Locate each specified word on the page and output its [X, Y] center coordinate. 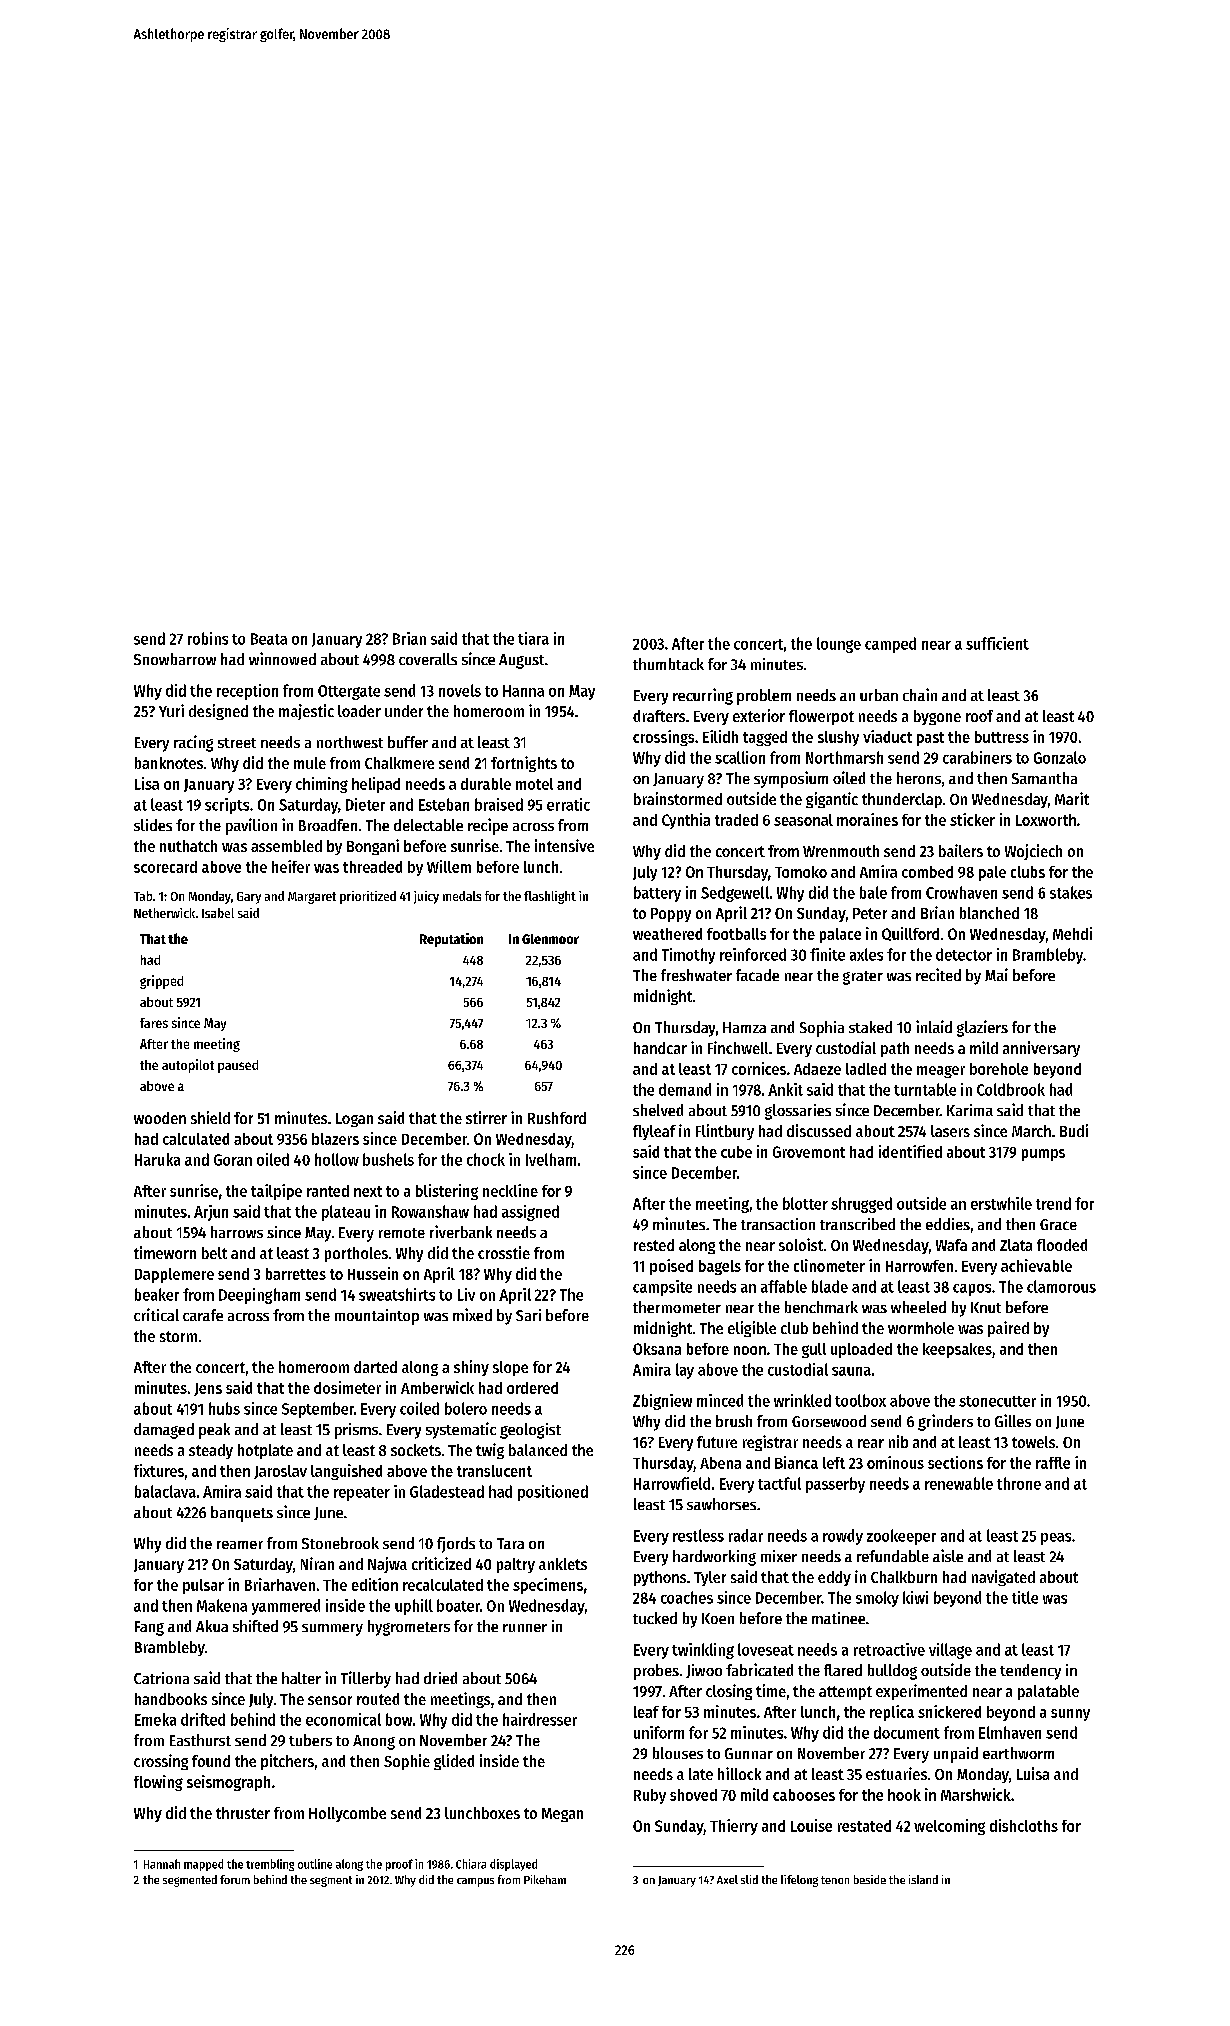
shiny [471, 1368]
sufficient [997, 643]
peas [1056, 1539]
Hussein [373, 1273]
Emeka [155, 1719]
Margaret [312, 898]
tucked [655, 1618]
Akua [212, 1626]
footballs [736, 934]
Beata [269, 639]
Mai [996, 974]
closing [729, 1692]
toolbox [860, 1400]
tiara [533, 638]
